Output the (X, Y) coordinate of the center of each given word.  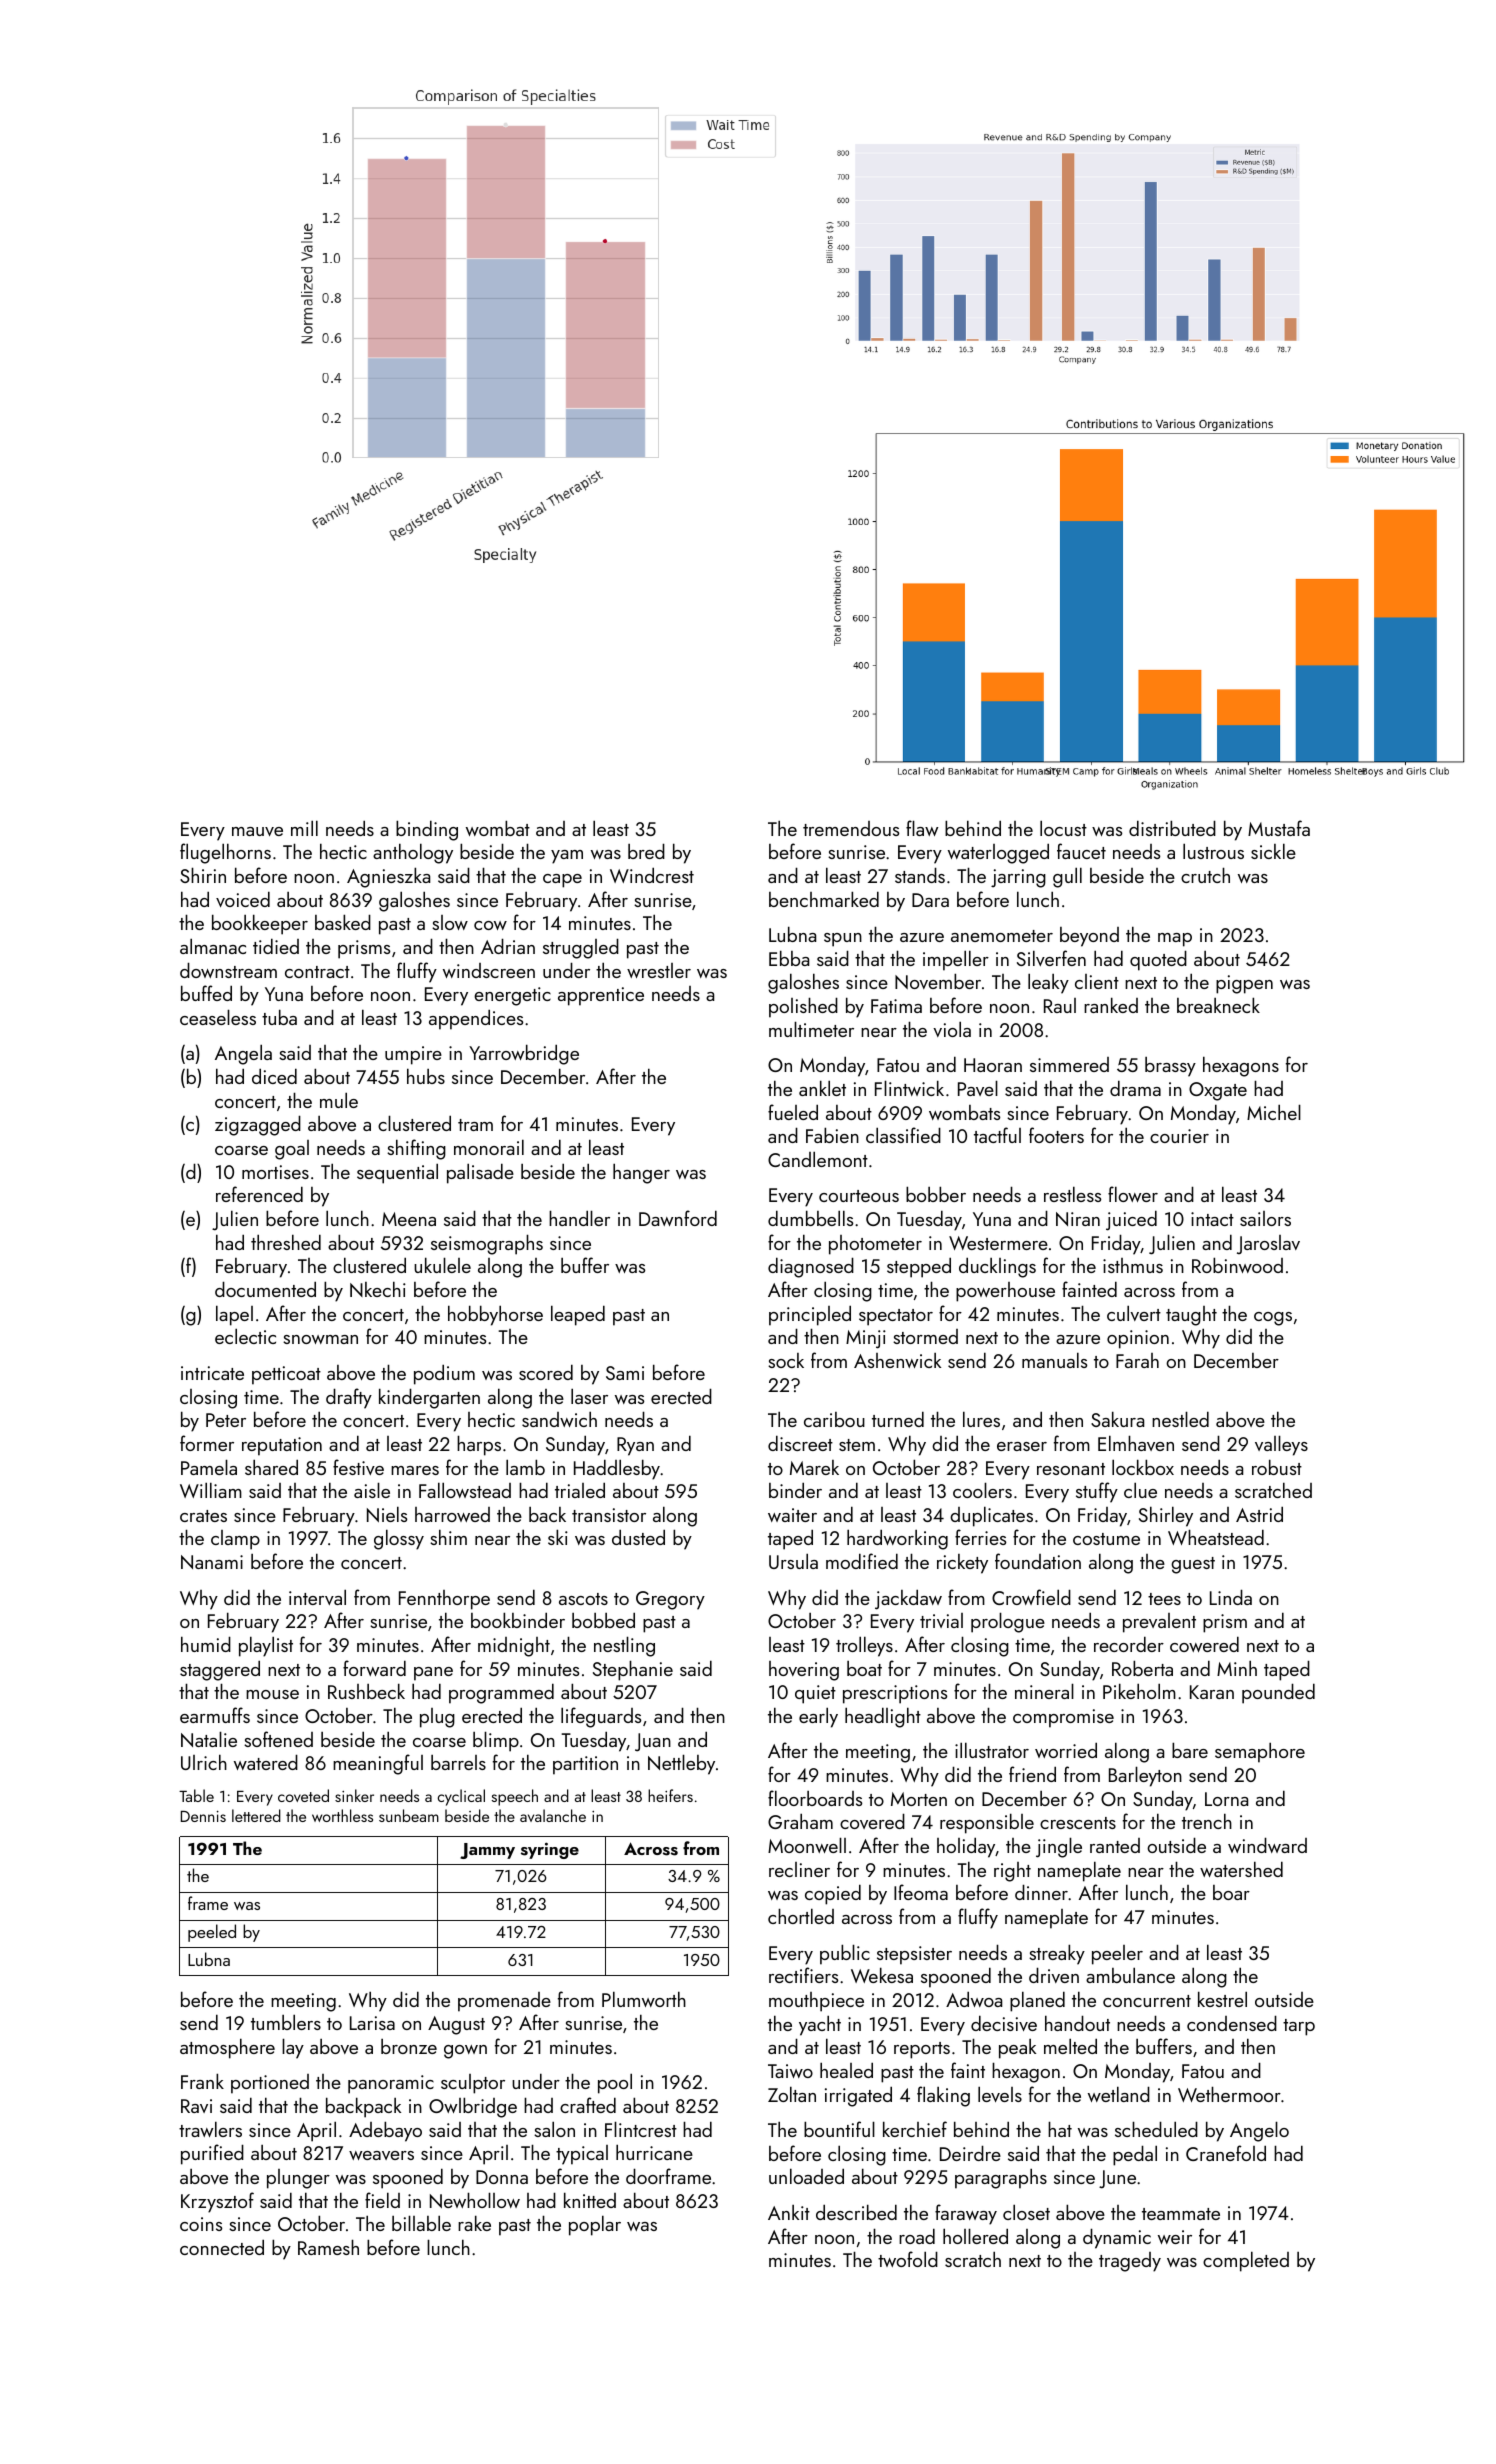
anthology (413, 853)
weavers (381, 2155)
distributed (1172, 828)
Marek (814, 1467)
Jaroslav (1268, 1244)
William (211, 1490)
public (845, 1954)
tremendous (851, 828)
